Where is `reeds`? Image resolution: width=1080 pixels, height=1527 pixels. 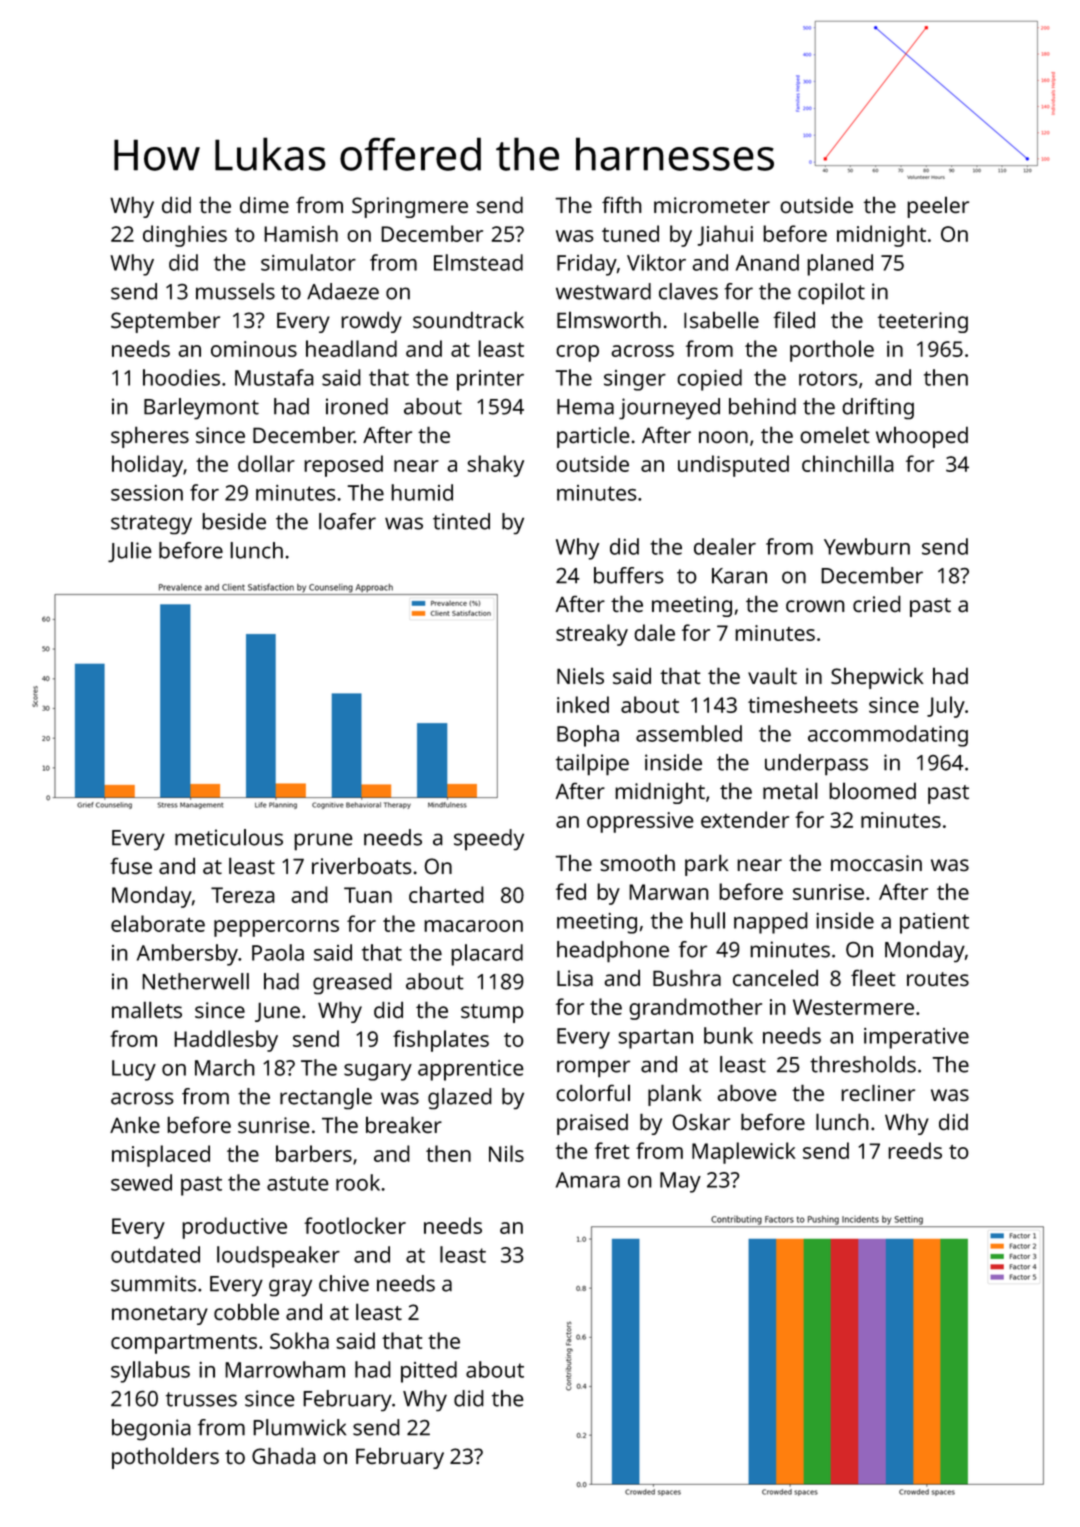
reeds is located at coordinates (915, 1150).
